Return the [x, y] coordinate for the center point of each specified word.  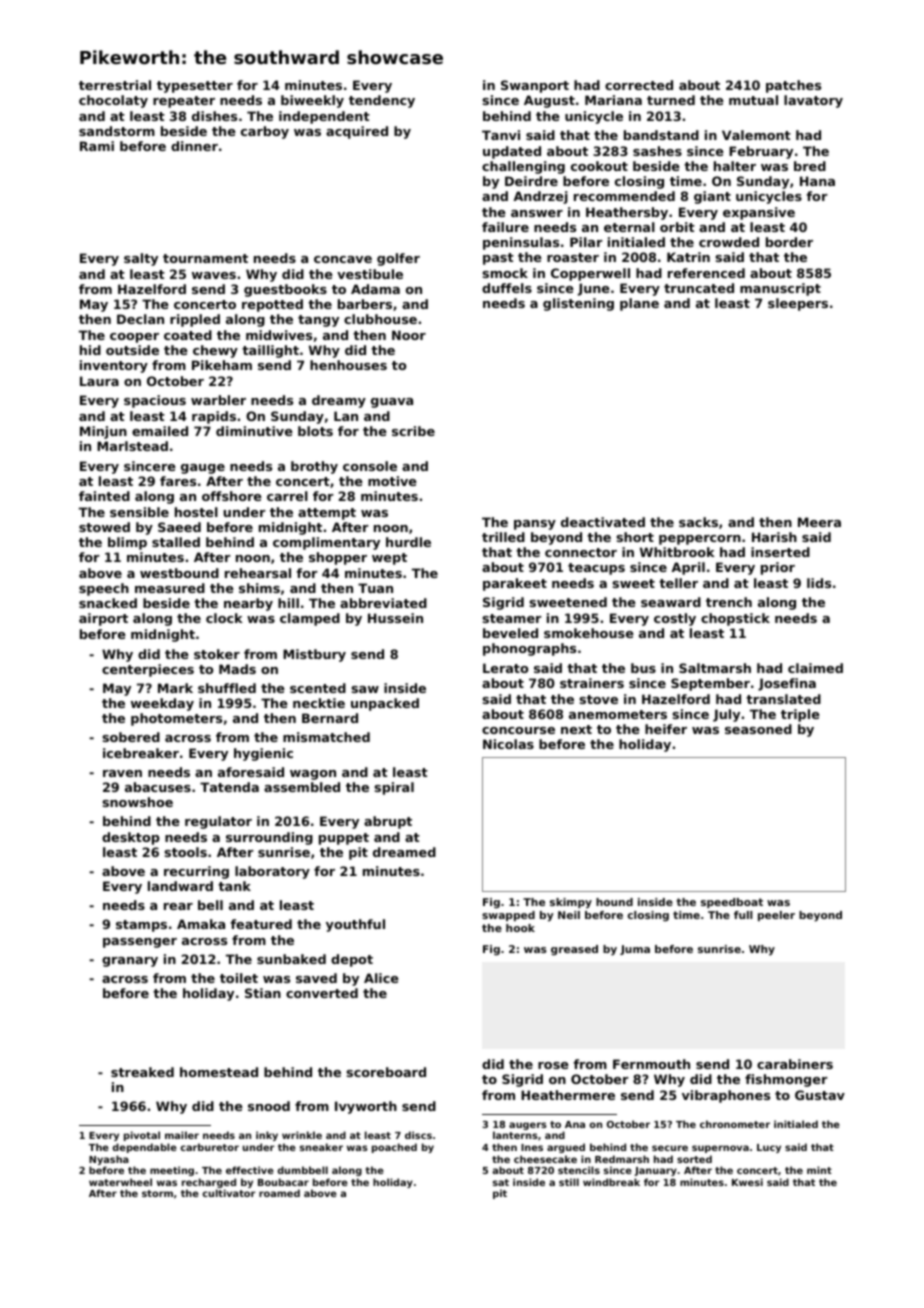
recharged [209, 1183]
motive [392, 481]
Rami [97, 146]
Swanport [535, 86]
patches [793, 86]
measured [170, 588]
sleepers [798, 304]
